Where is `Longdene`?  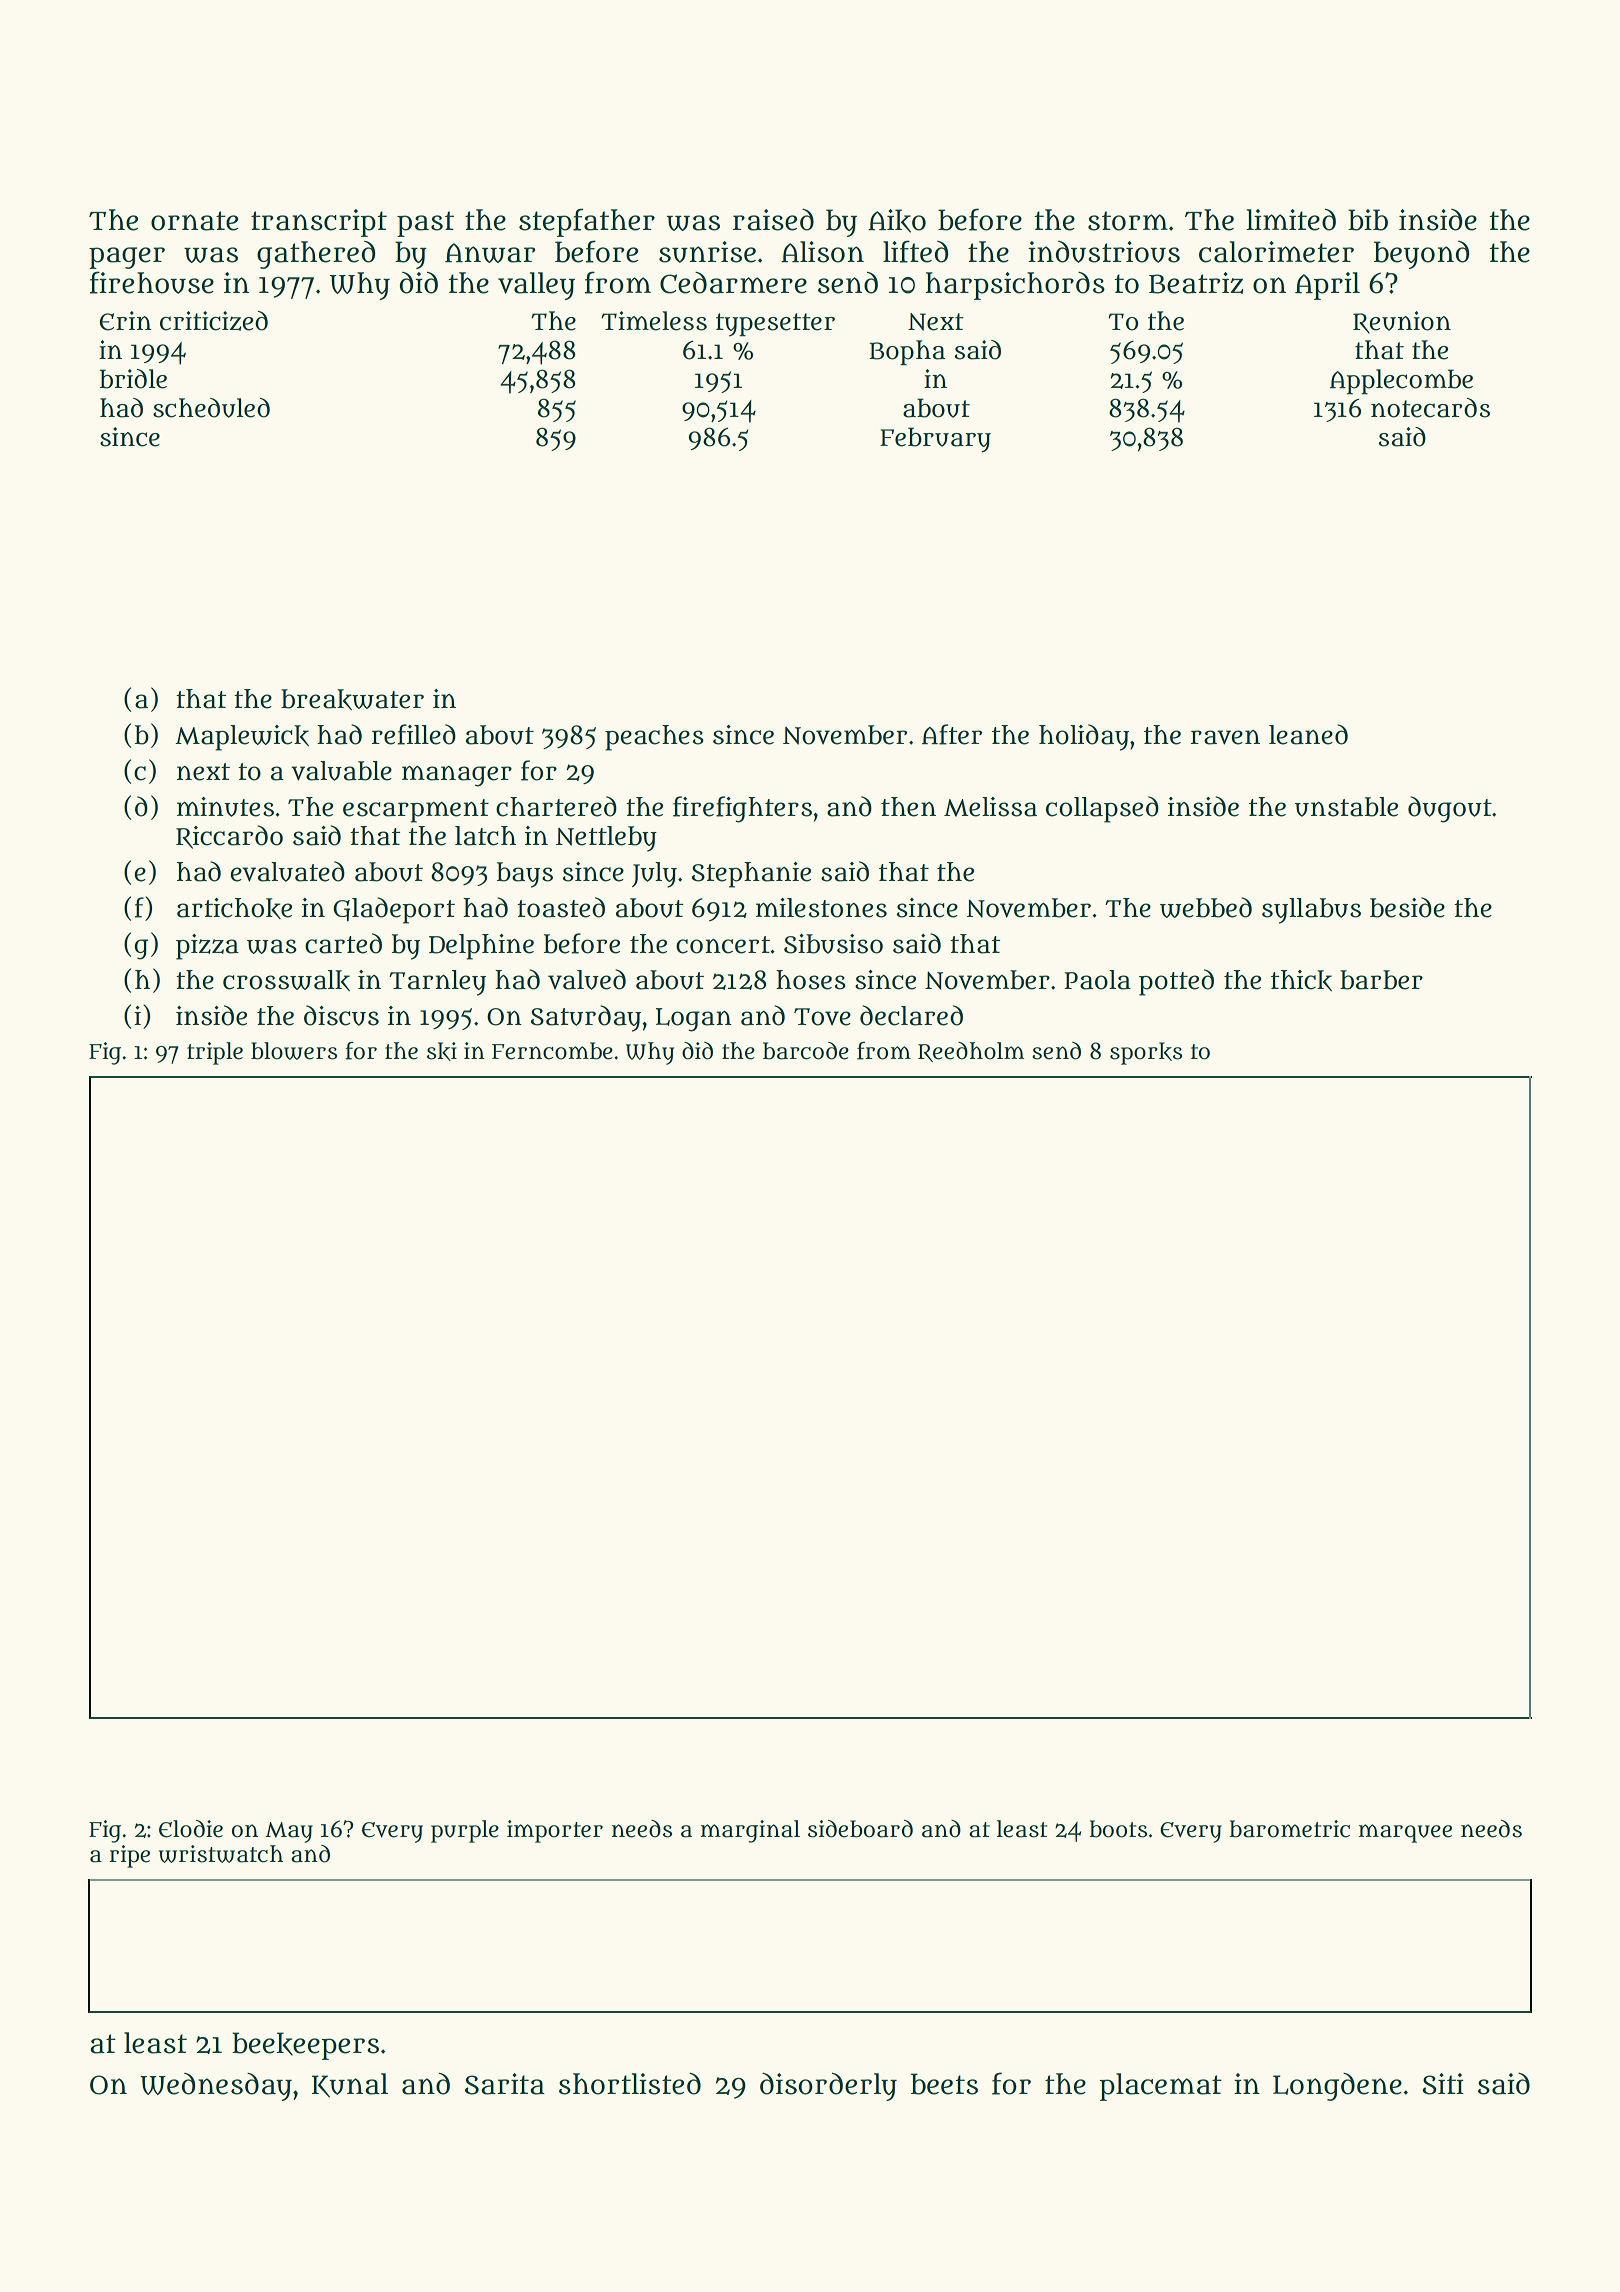 Longdene is located at coordinates (1337, 2087).
